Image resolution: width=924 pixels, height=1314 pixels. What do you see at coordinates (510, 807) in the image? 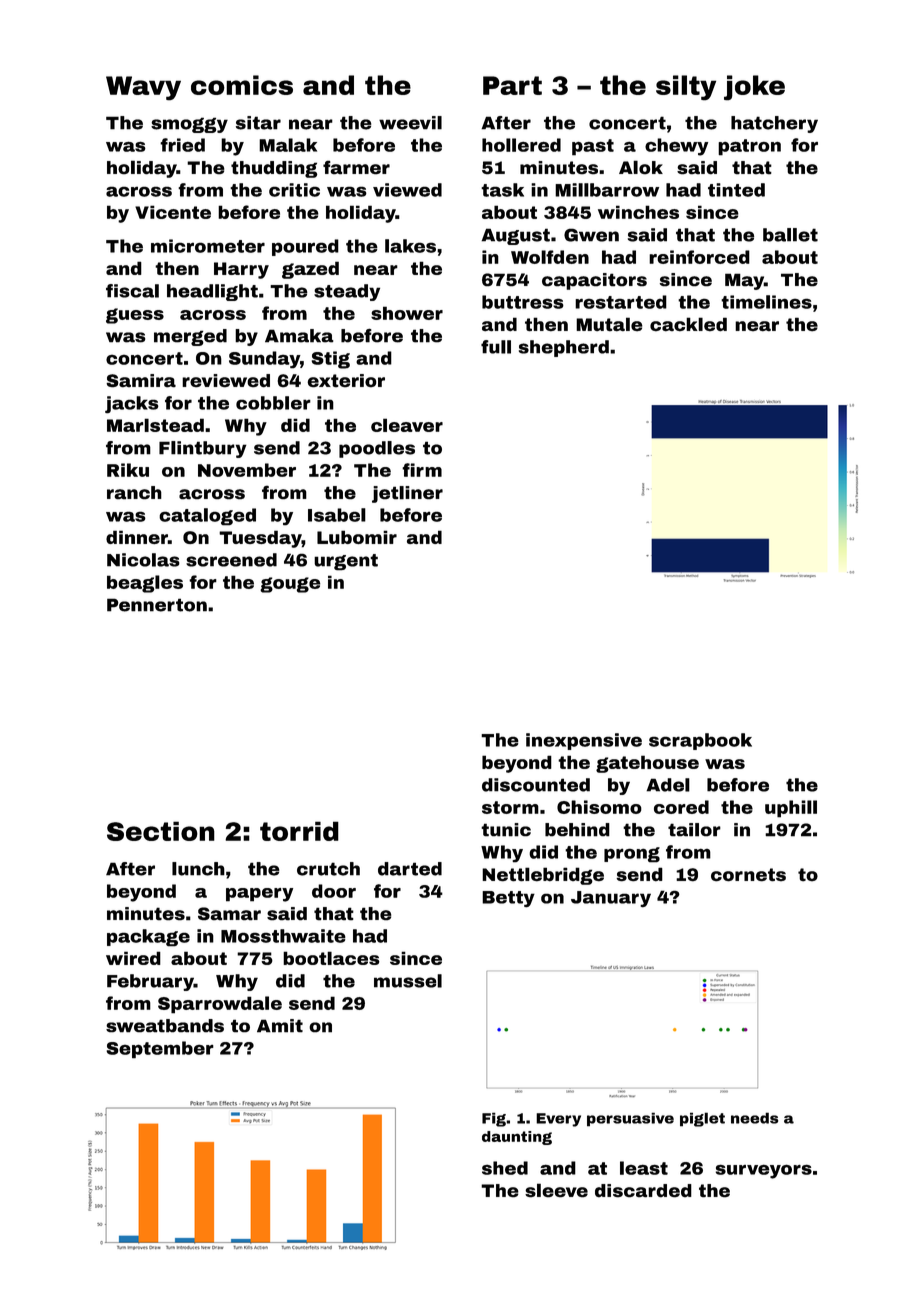
I see `storm` at bounding box center [510, 807].
